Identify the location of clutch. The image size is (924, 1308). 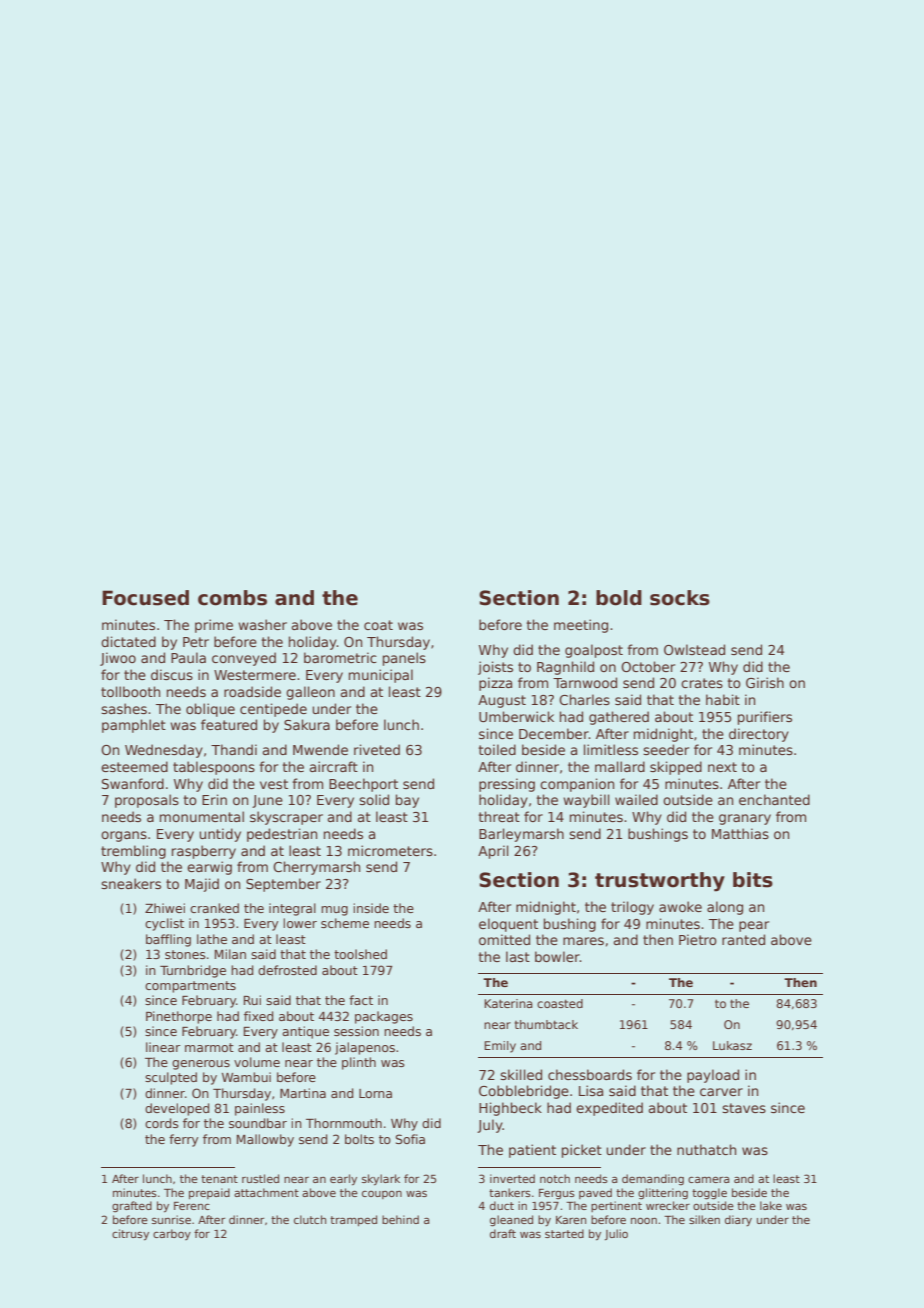
(310, 1219).
